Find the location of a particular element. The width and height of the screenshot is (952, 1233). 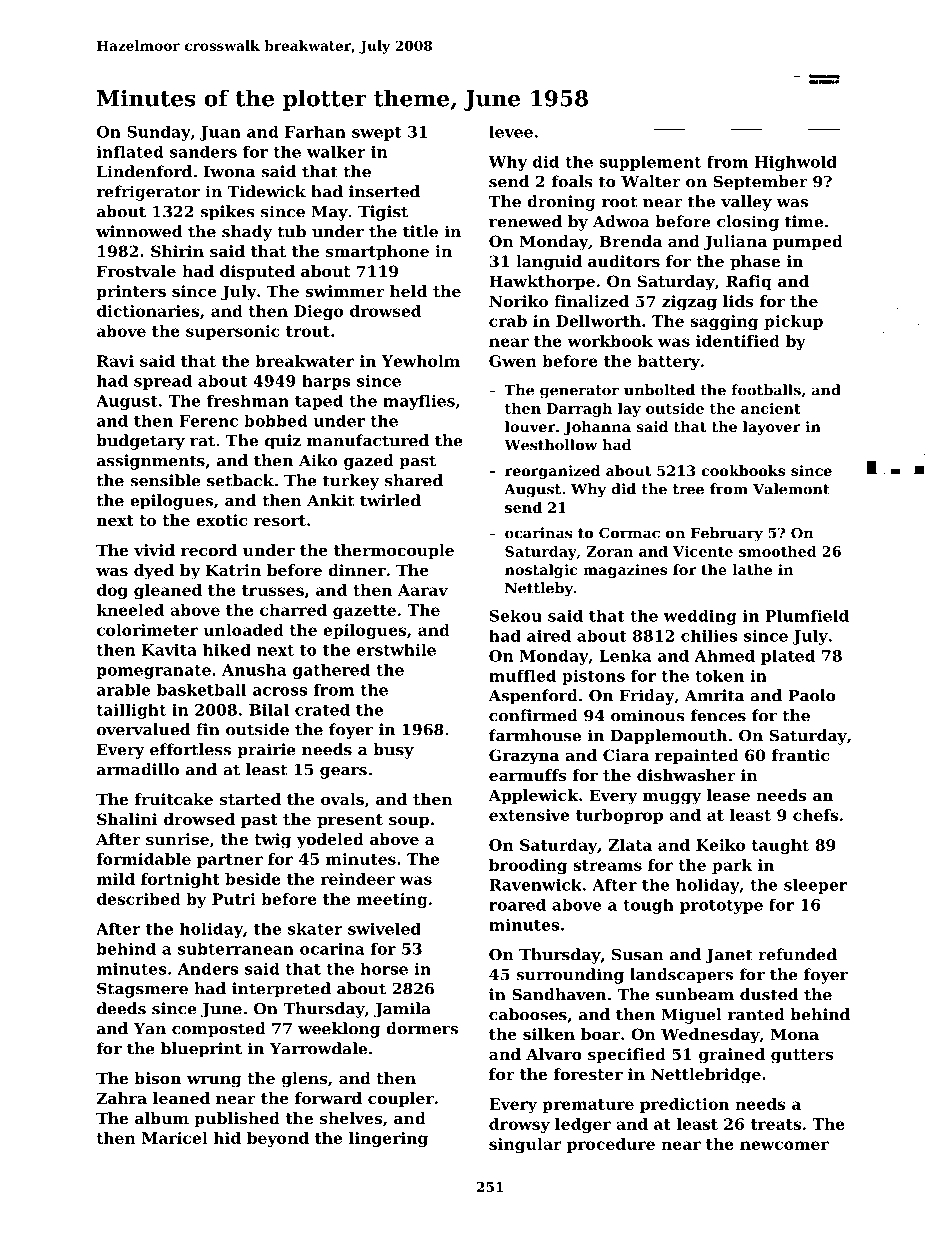

Highwold is located at coordinates (796, 163).
